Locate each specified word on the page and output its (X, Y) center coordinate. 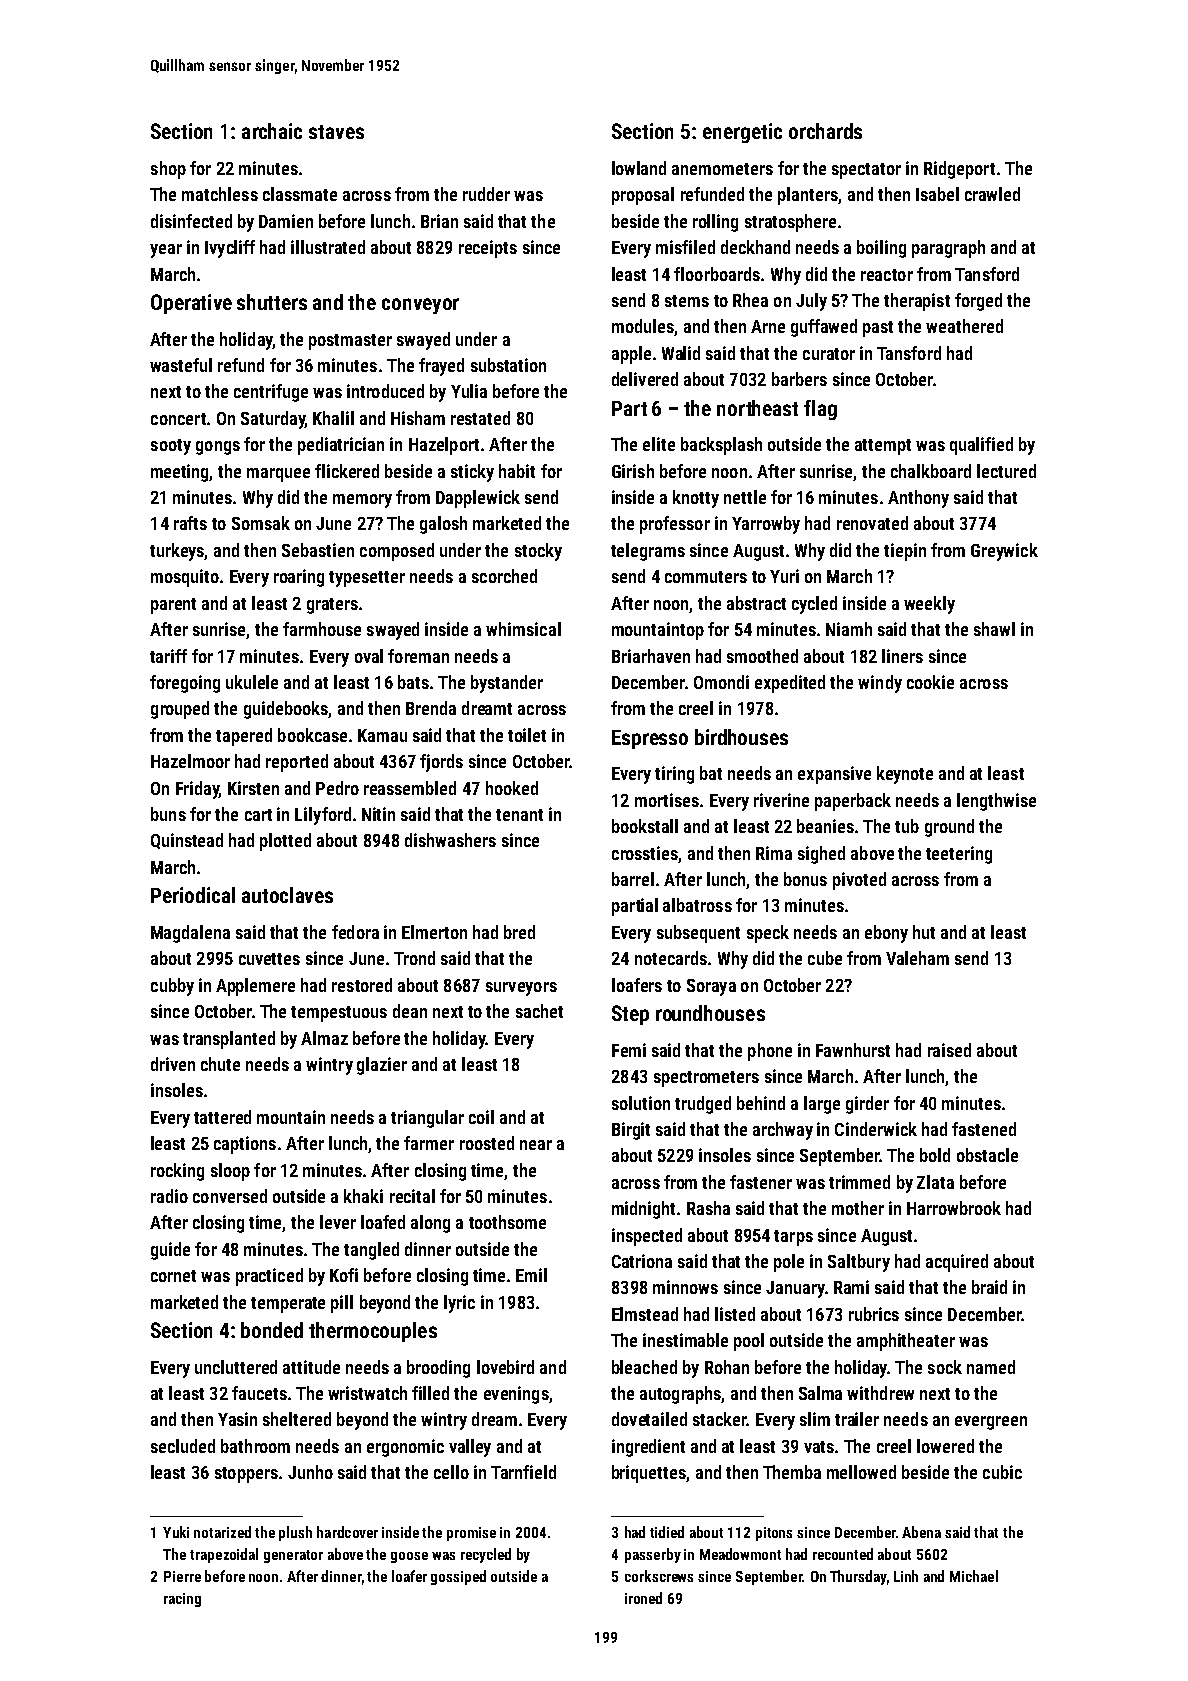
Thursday (858, 1577)
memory (362, 501)
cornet (173, 1276)
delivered (645, 379)
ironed (643, 1598)
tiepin (905, 552)
